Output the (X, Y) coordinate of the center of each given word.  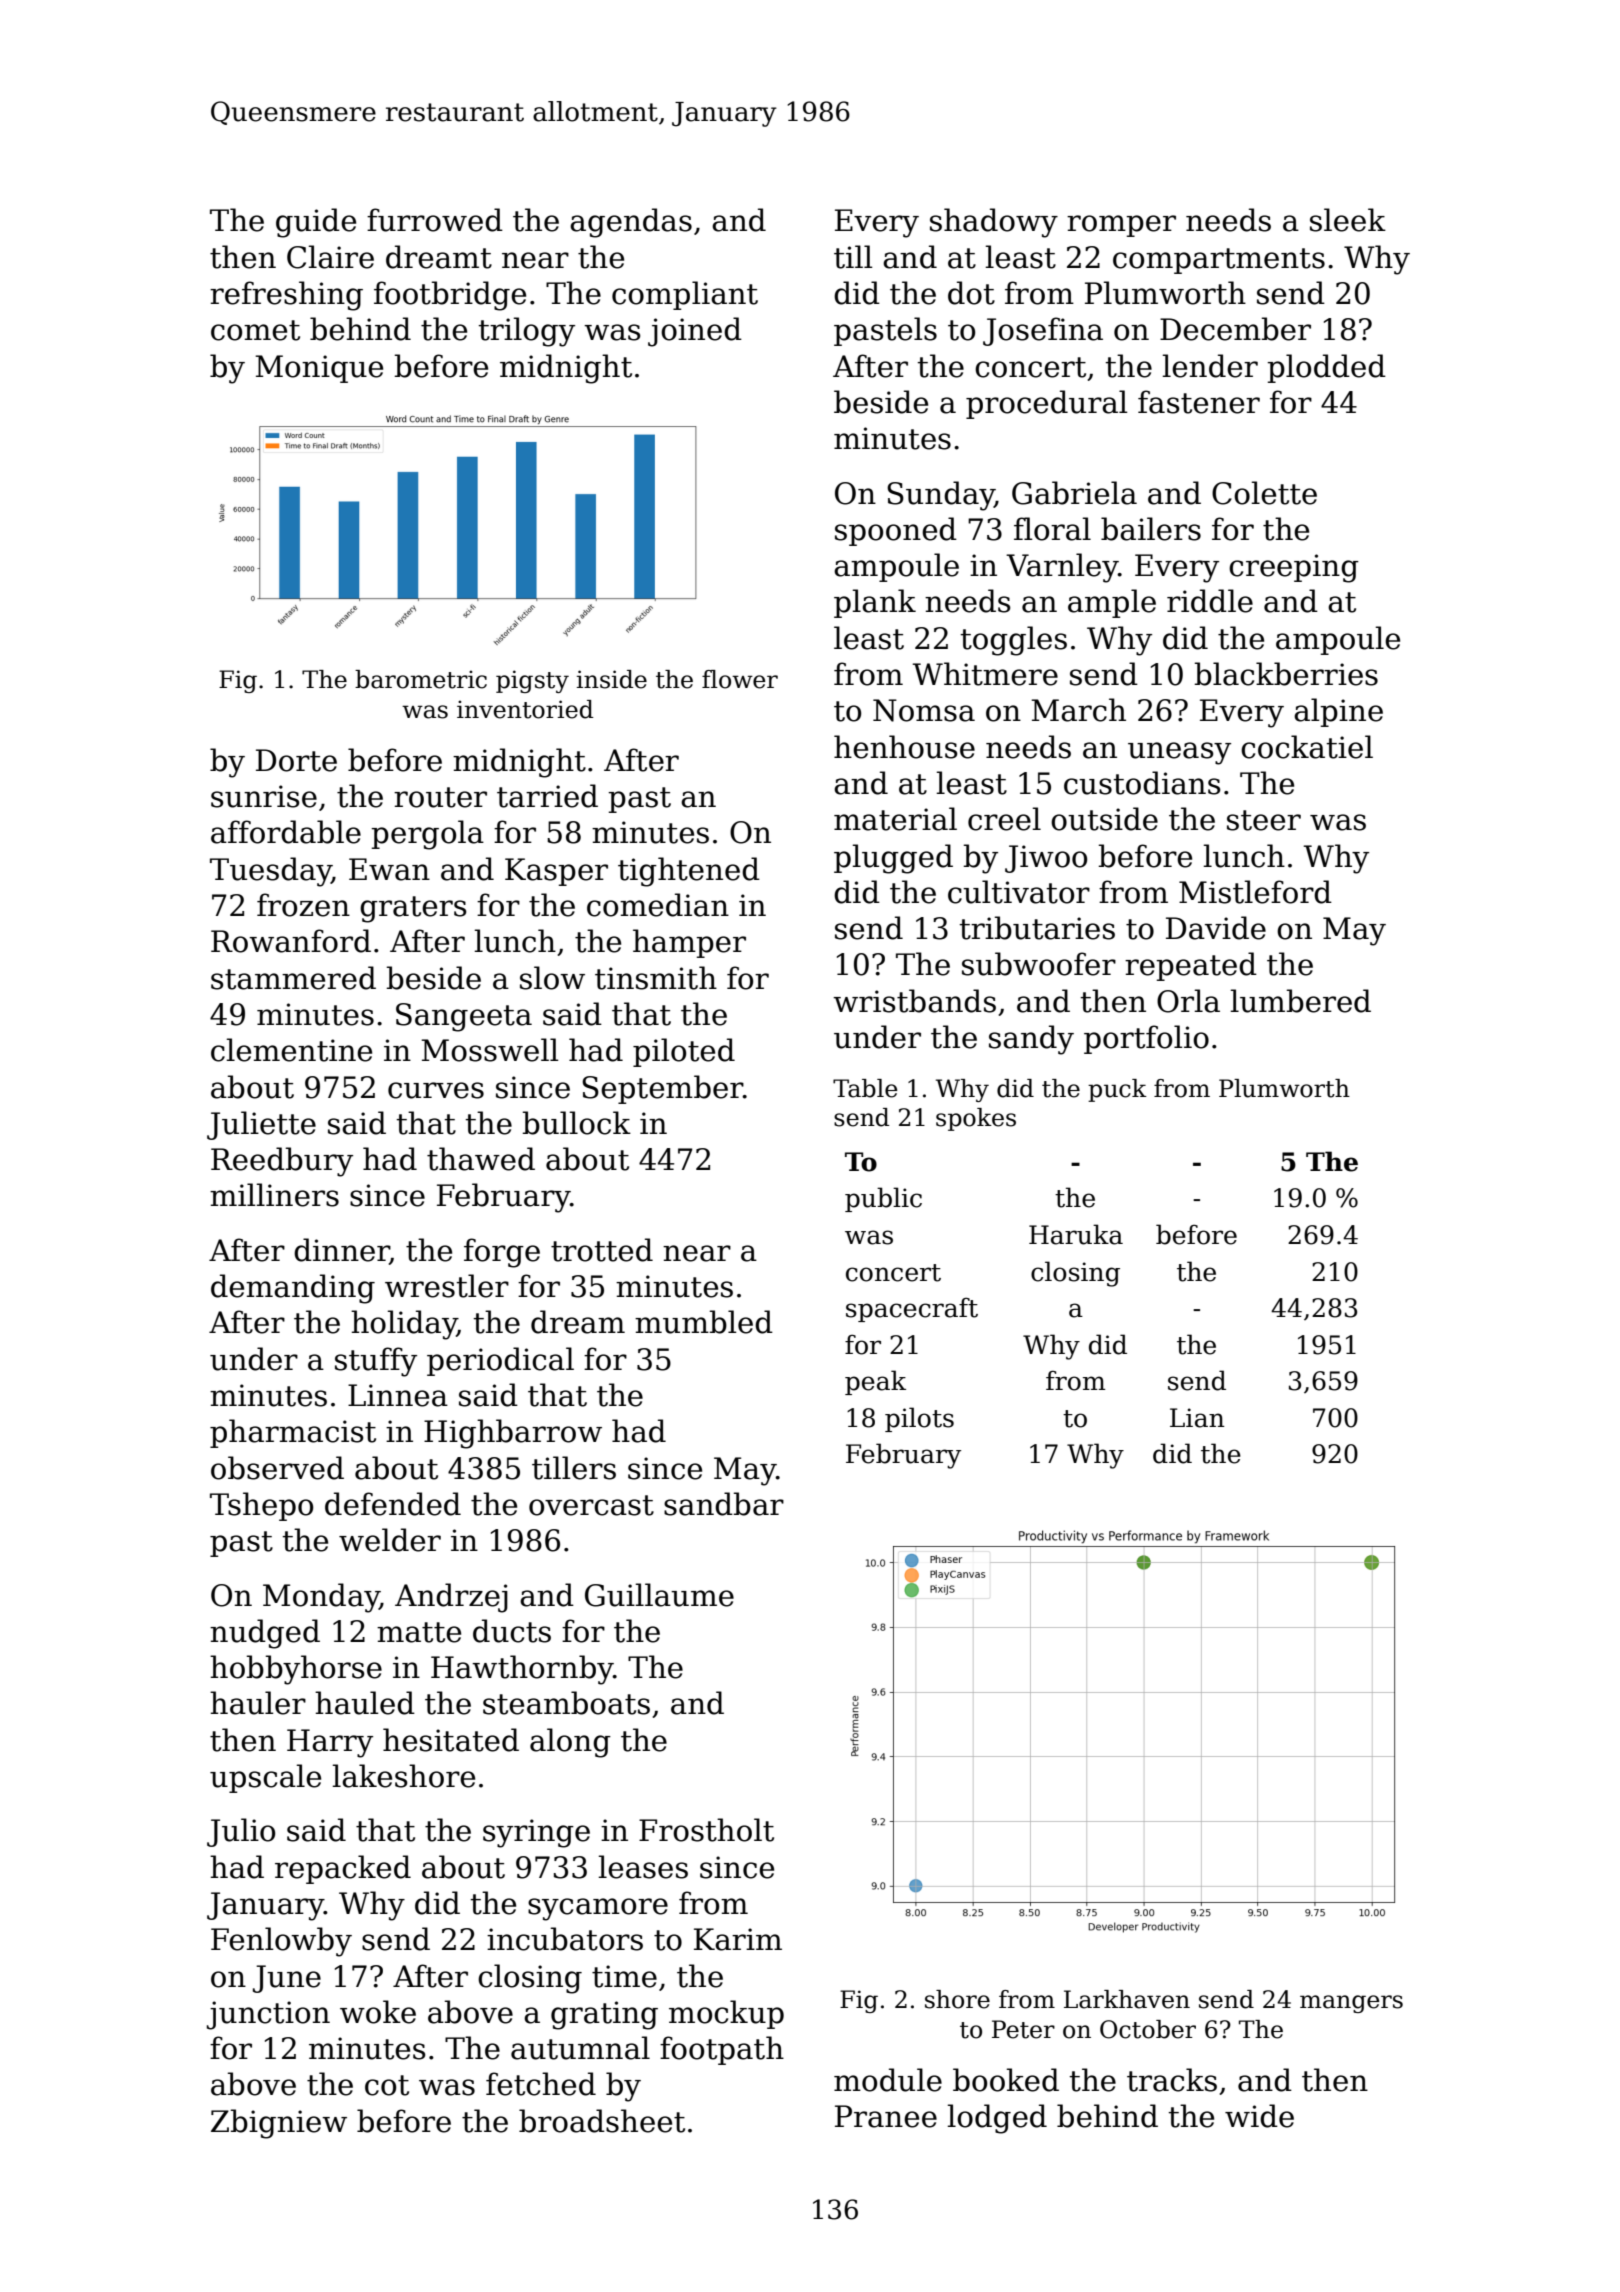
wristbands (914, 1001)
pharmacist (293, 1433)
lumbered (1300, 1001)
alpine (1338, 712)
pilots (919, 1419)
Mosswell (490, 1050)
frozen (303, 905)
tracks (1172, 2080)
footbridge (450, 296)
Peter (1023, 2029)
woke (378, 2012)
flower (740, 679)
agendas (631, 223)
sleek (1348, 220)
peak (875, 1382)
